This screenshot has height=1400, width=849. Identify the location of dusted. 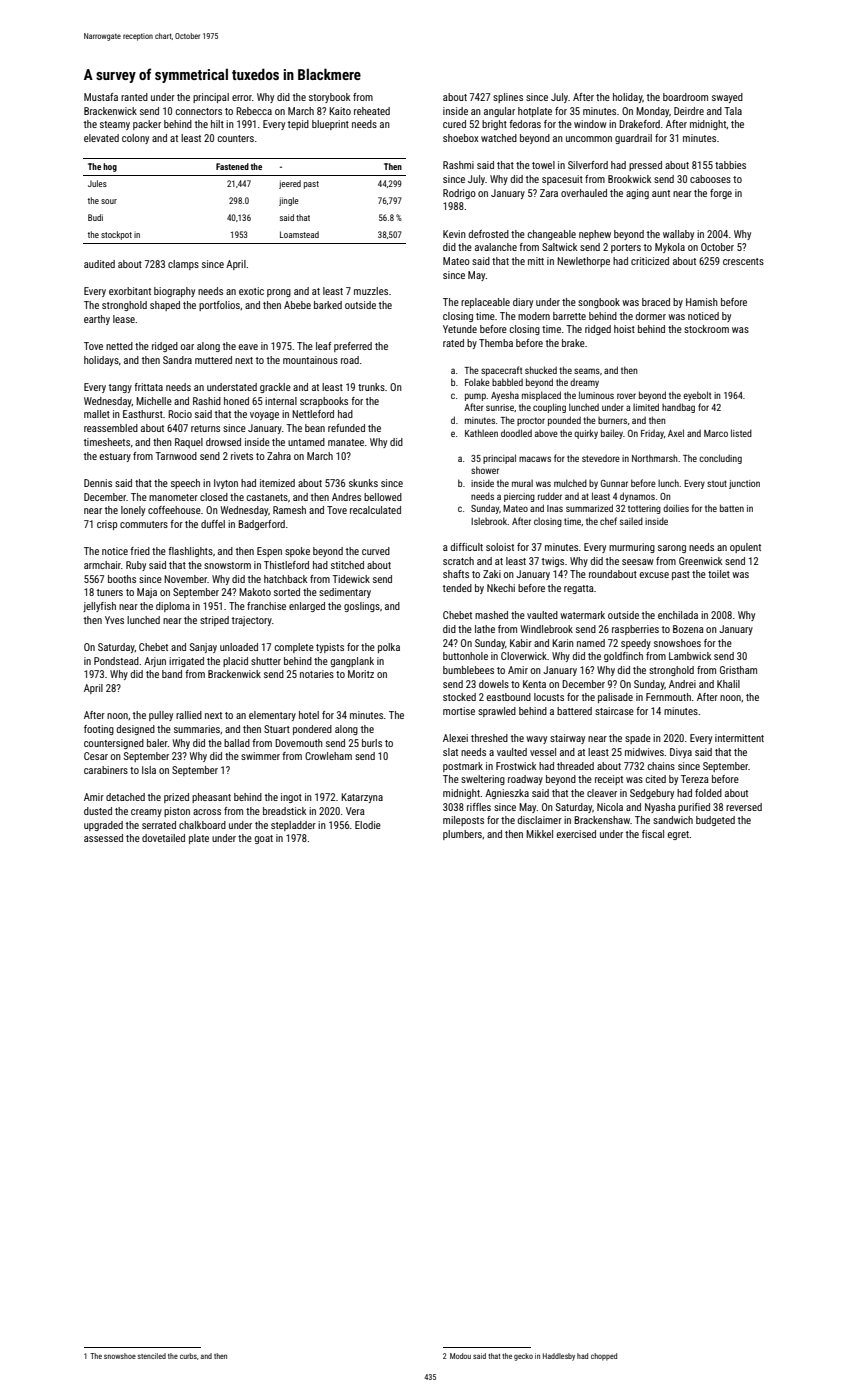
(98, 811).
